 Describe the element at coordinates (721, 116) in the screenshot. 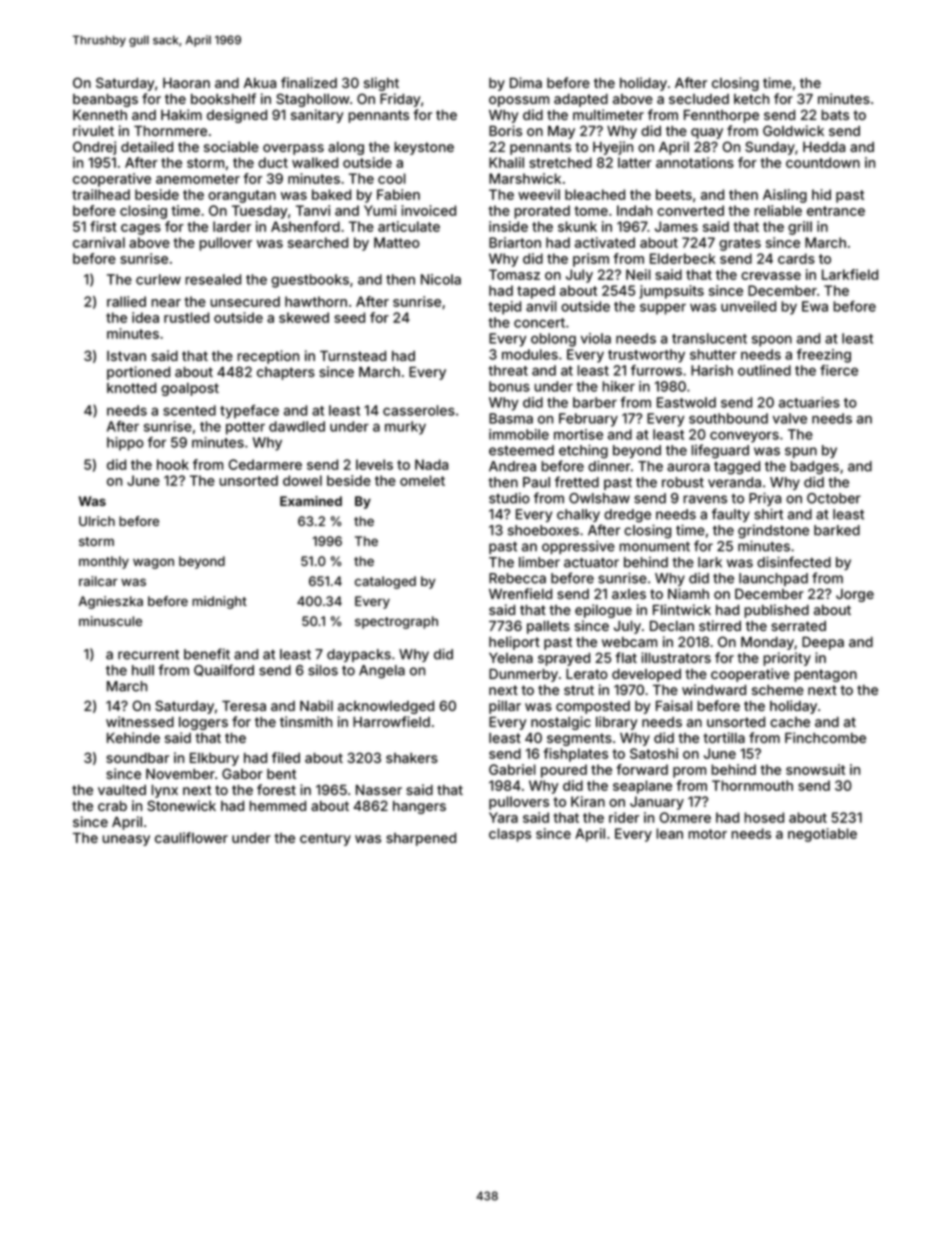

I see `Fennthorpe` at that location.
